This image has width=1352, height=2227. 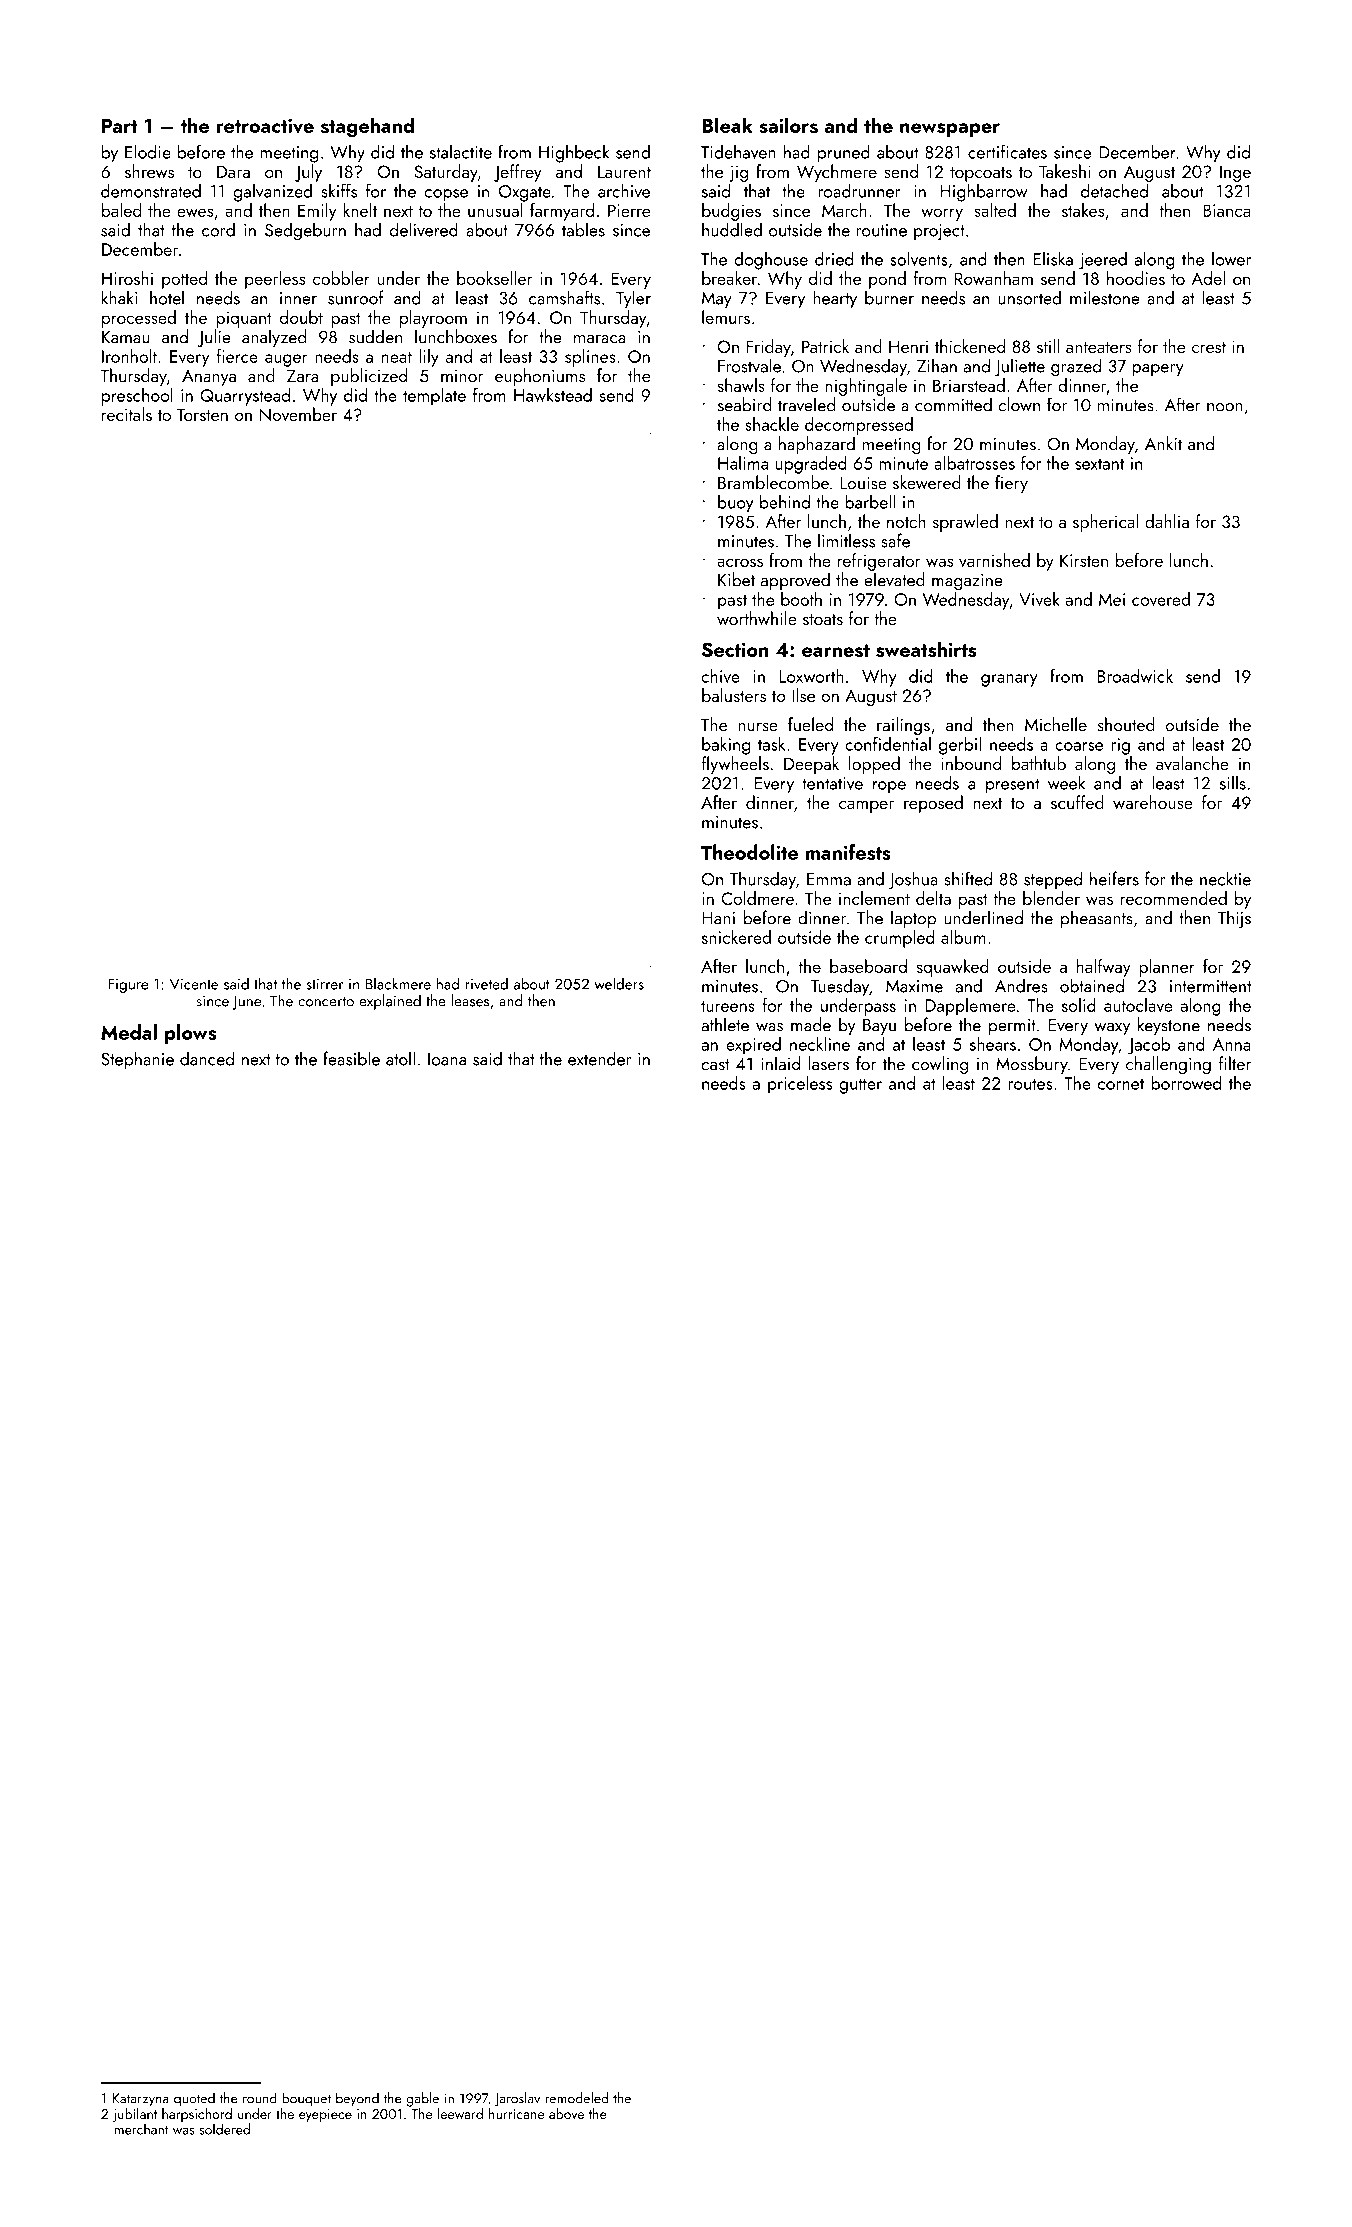 What do you see at coordinates (398, 983) in the image?
I see `Blackmere` at bounding box center [398, 983].
